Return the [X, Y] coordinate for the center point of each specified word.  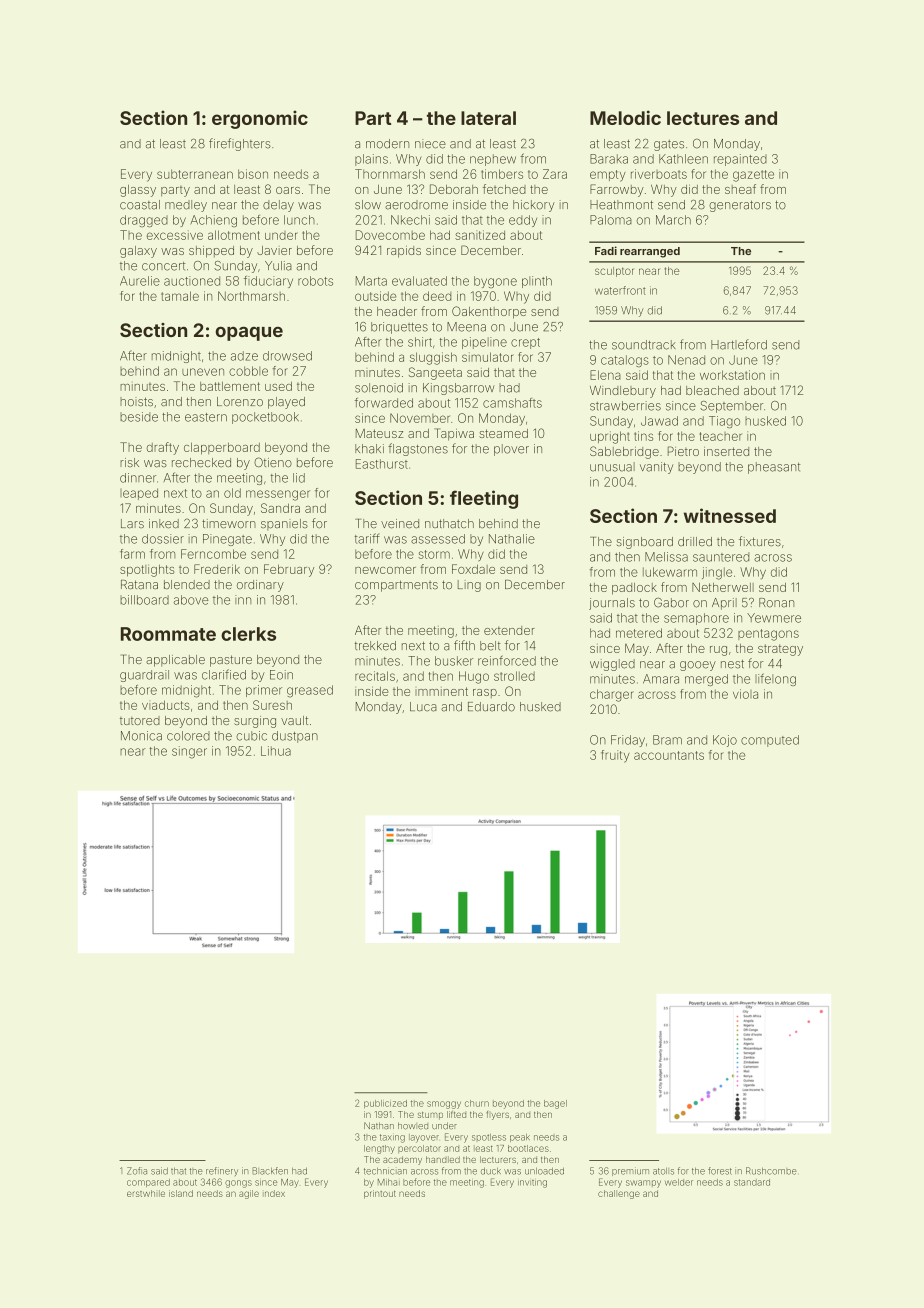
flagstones [418, 449]
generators [740, 206]
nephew [493, 160]
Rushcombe [771, 1171]
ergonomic [260, 119]
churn [477, 1103]
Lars [132, 524]
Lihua [276, 751]
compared [148, 1183]
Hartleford [739, 344]
